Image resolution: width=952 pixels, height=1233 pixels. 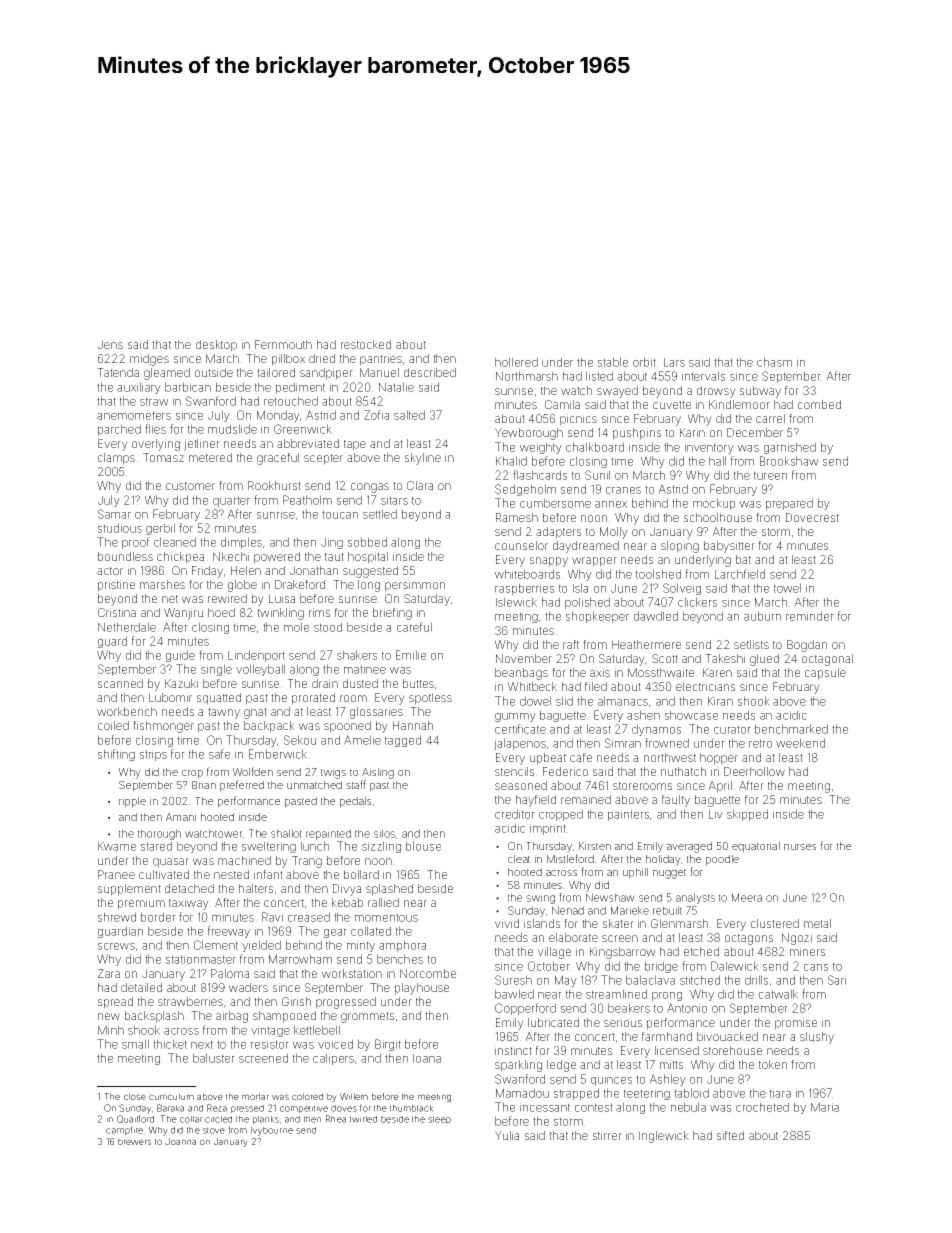 What do you see at coordinates (180, 1141) in the document?
I see `Joanna` at bounding box center [180, 1141].
